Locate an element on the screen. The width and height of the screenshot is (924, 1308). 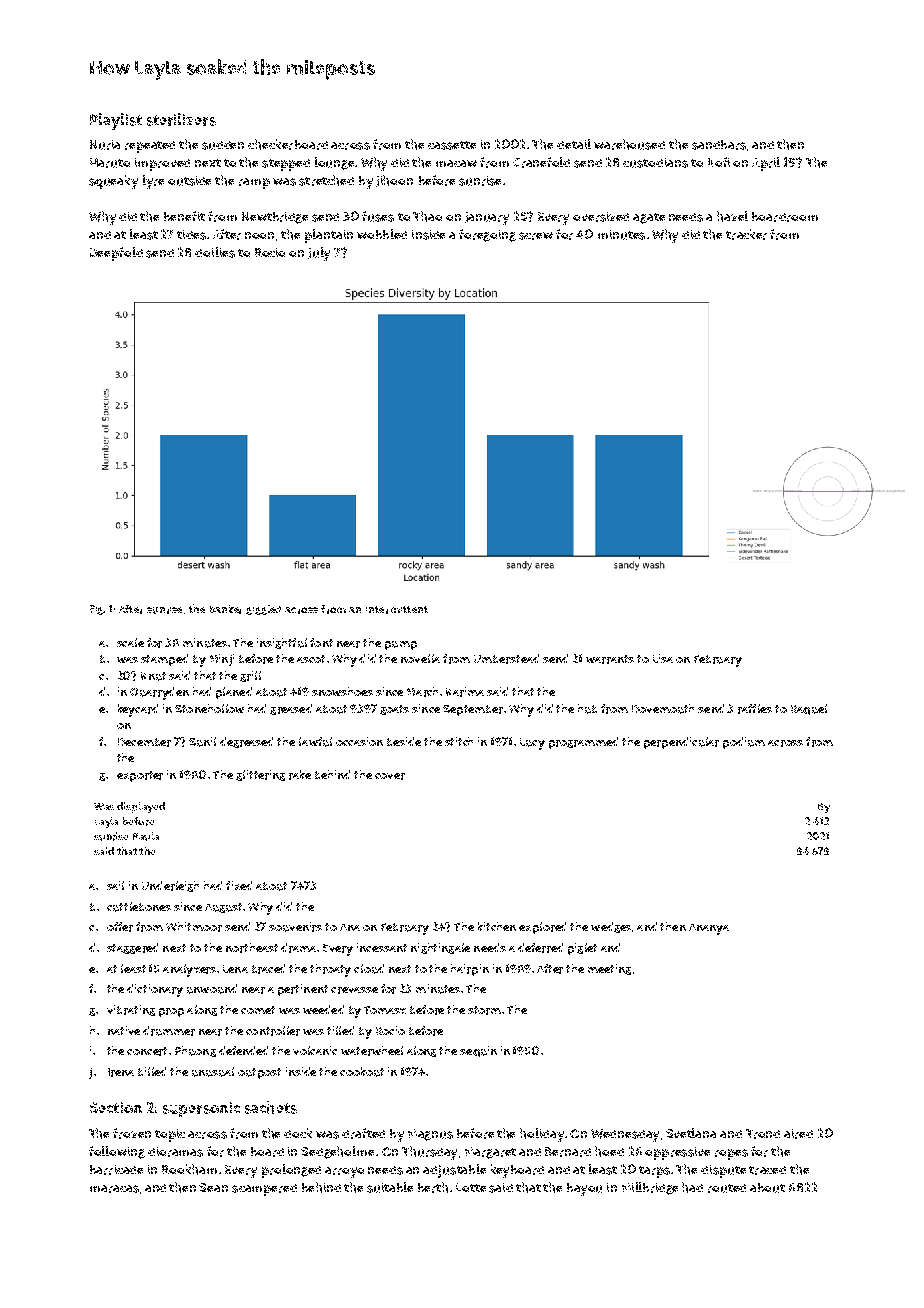
cookout is located at coordinates (362, 1072).
